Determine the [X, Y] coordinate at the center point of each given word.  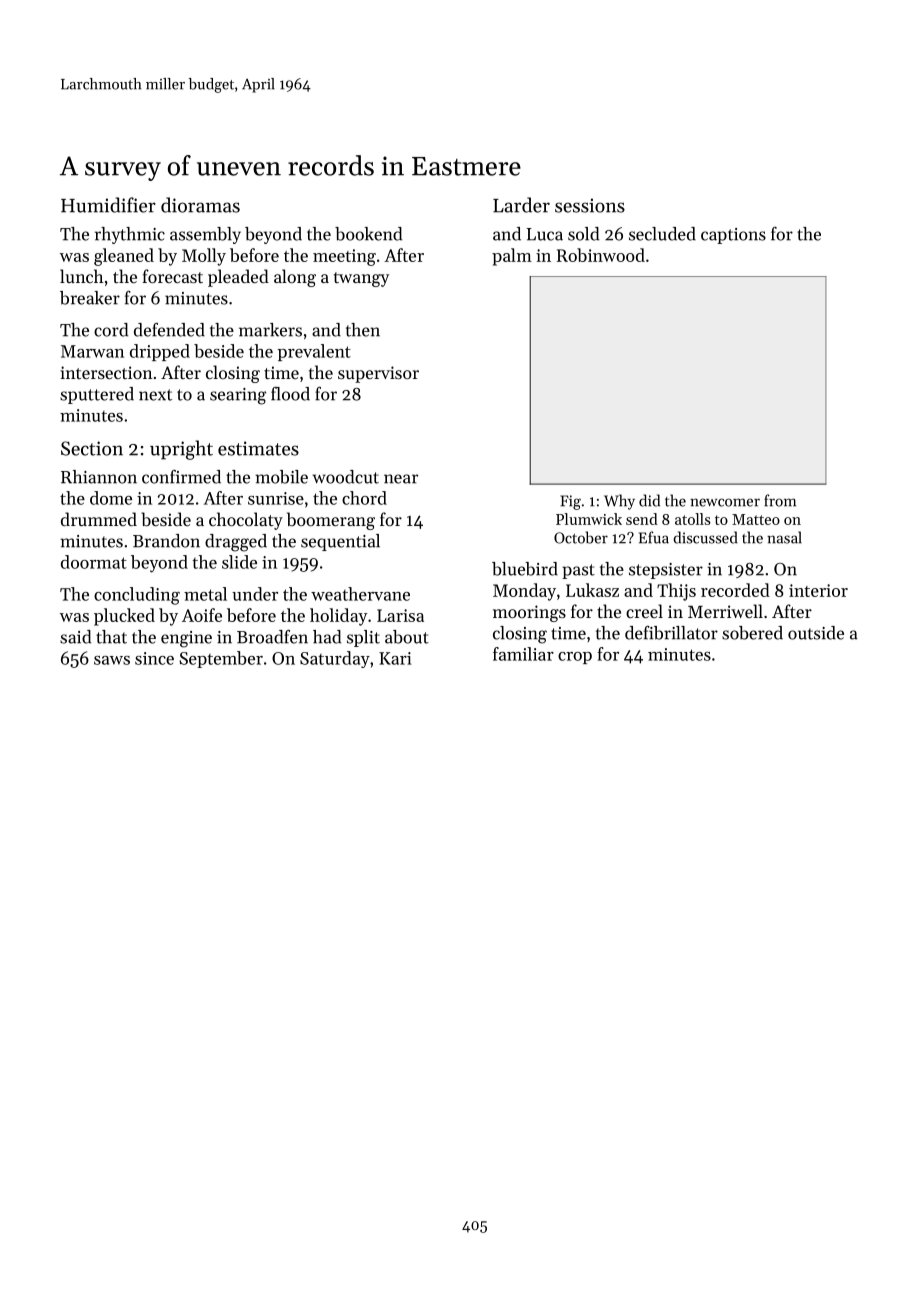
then [363, 330]
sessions [590, 205]
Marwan [92, 351]
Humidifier [108, 205]
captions [733, 236]
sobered [752, 633]
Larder [521, 205]
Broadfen [272, 637]
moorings [529, 613]
